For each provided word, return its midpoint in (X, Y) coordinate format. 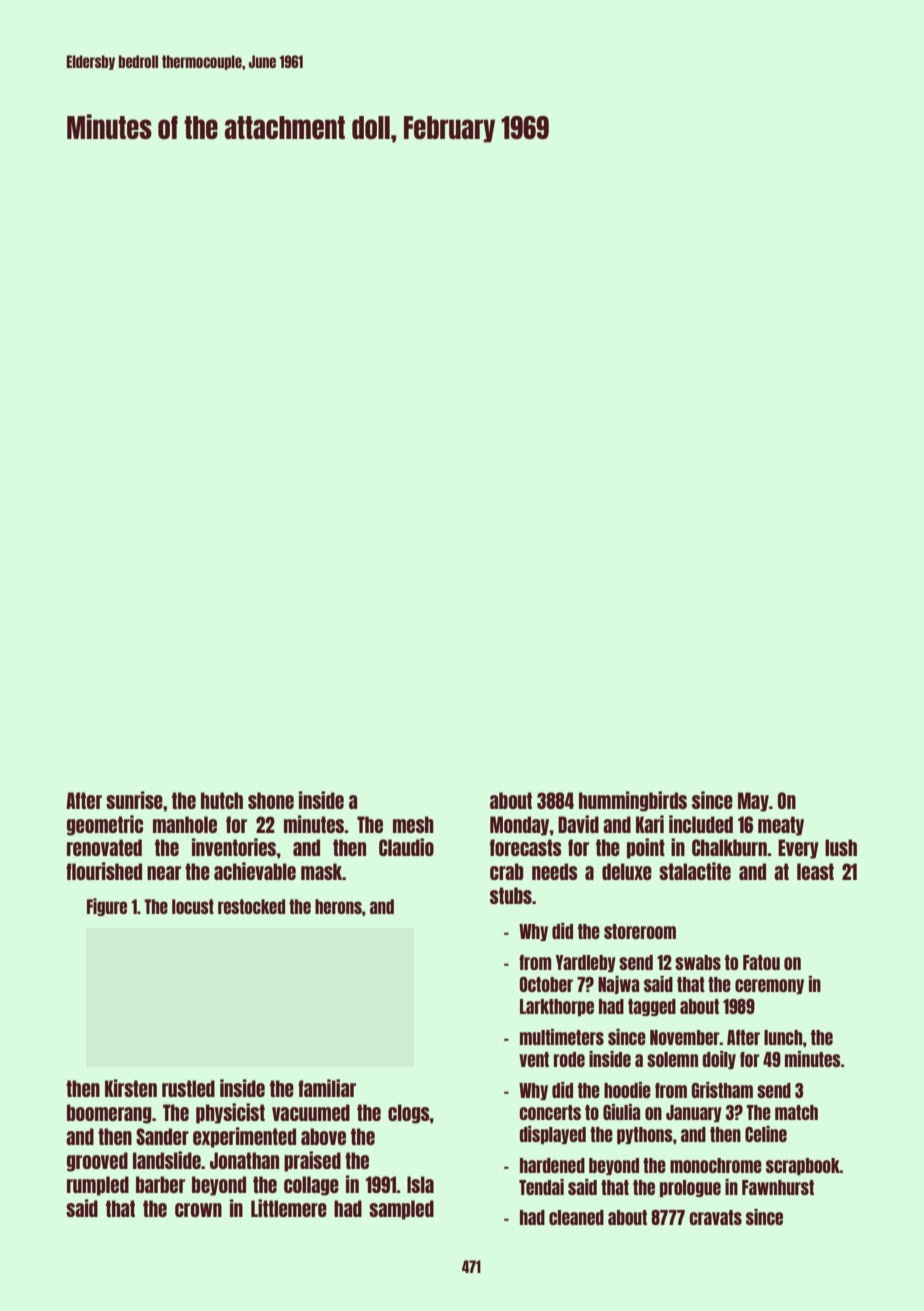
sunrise (134, 800)
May (753, 802)
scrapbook (803, 1166)
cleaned (576, 1217)
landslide (167, 1160)
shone (271, 800)
